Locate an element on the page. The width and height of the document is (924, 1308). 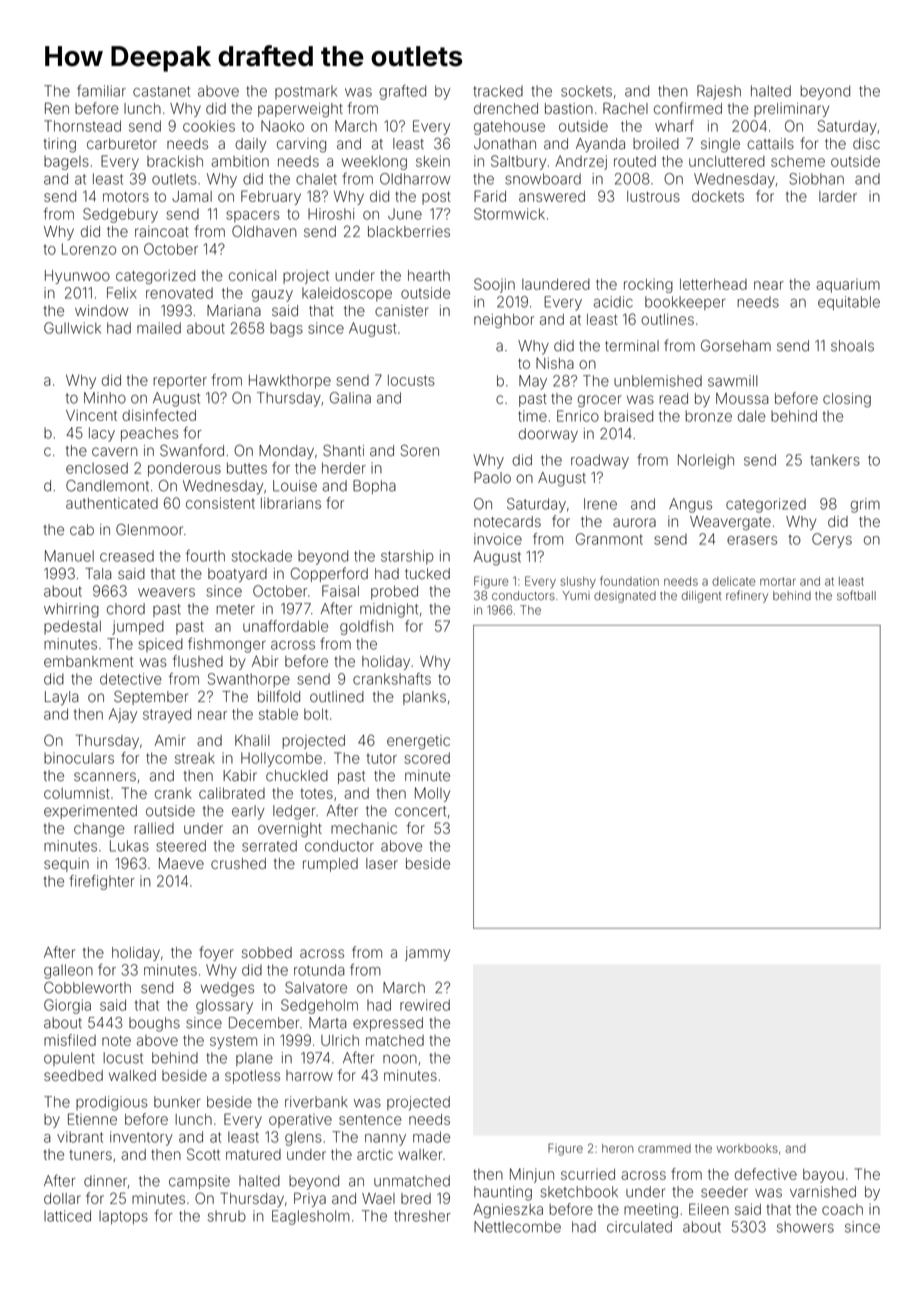
Soren is located at coordinates (420, 450).
